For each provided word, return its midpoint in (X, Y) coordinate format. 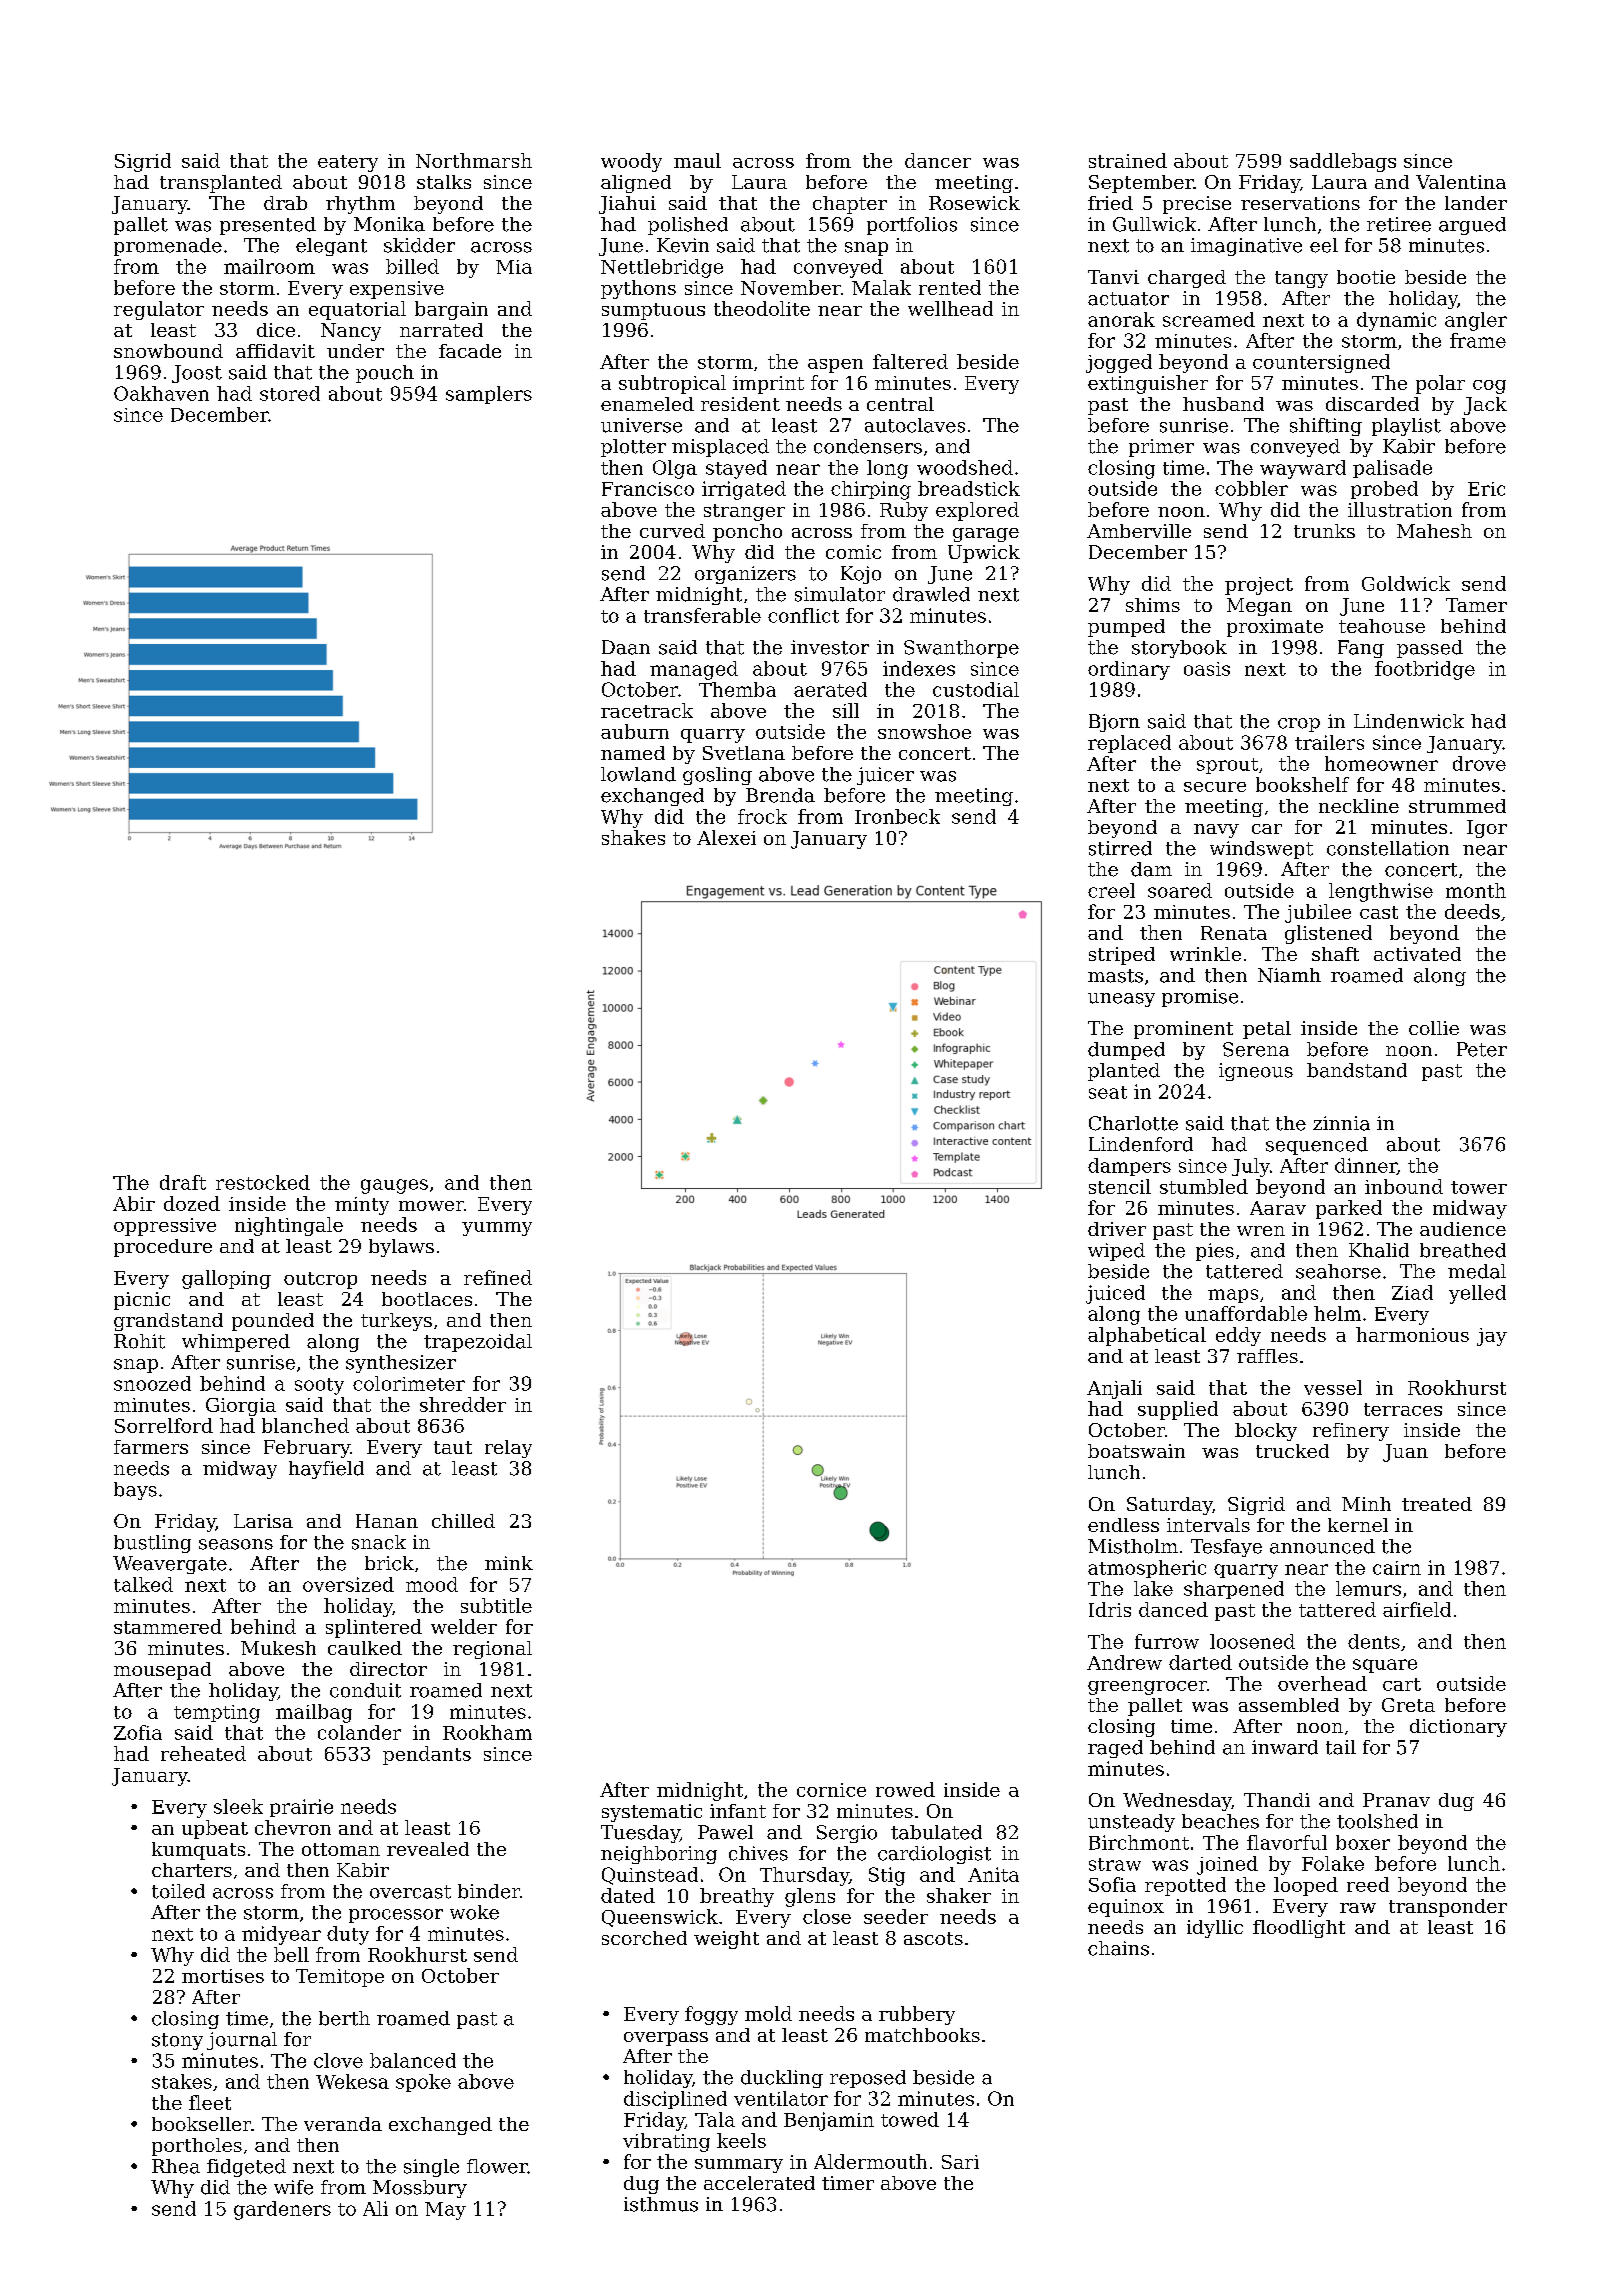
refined (498, 1277)
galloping (226, 1279)
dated (628, 1895)
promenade (168, 247)
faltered (910, 361)
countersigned (1321, 363)
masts (1115, 976)
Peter (1482, 1049)
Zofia (138, 1732)
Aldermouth (870, 2161)
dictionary (1458, 1728)
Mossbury (420, 2189)
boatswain (1136, 1451)
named (633, 753)
